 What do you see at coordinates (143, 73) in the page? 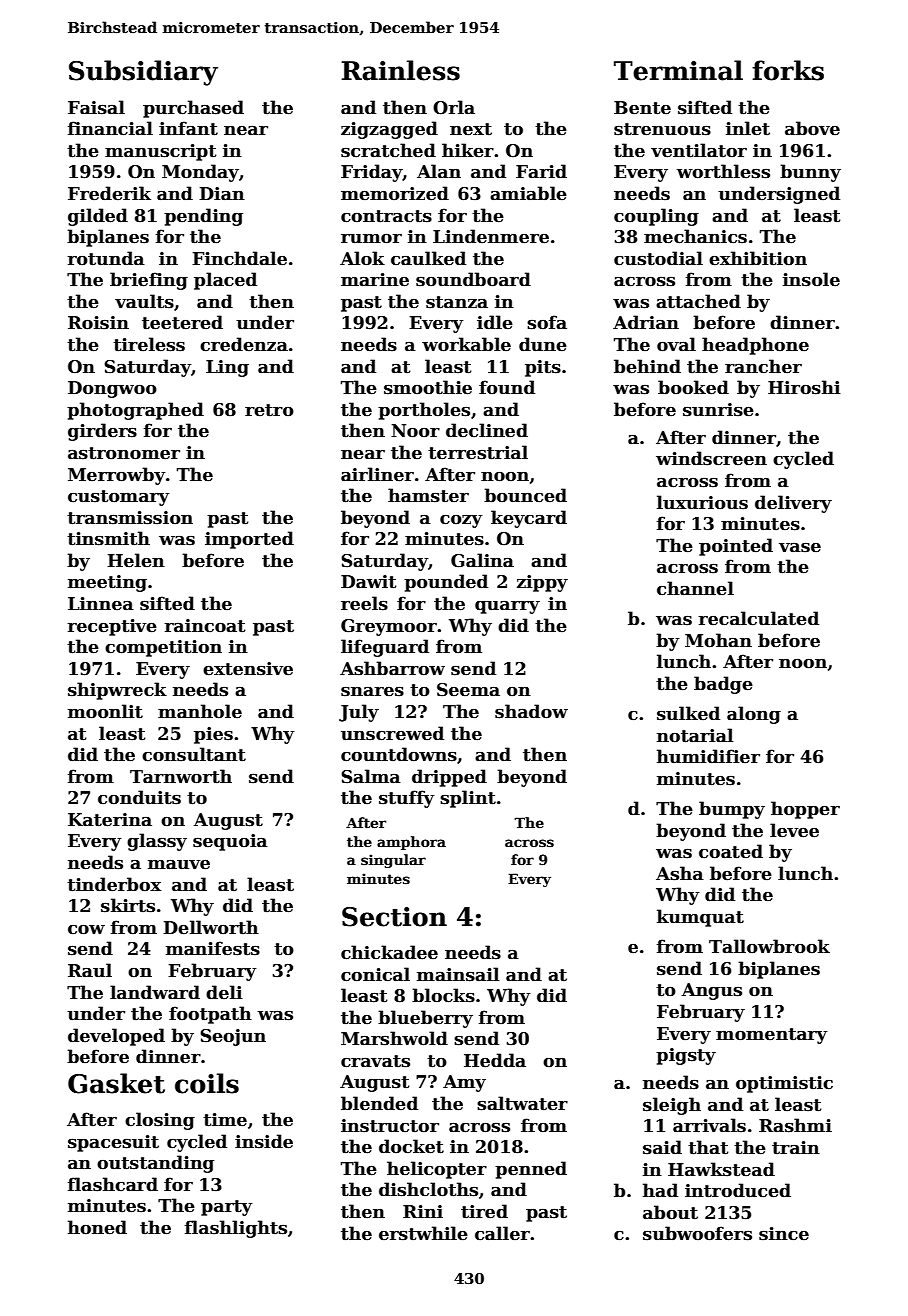
I see `Subsidiary` at bounding box center [143, 73].
